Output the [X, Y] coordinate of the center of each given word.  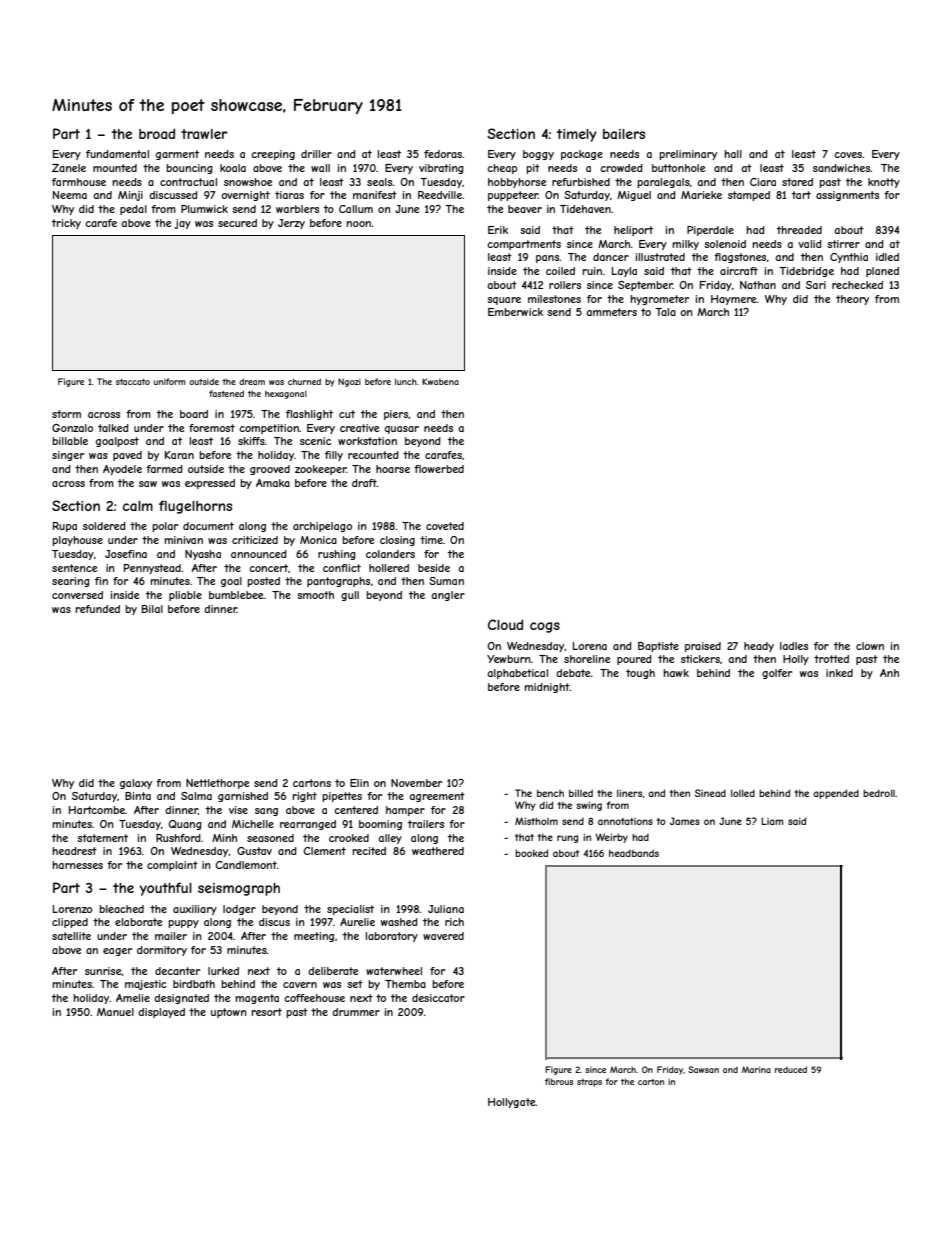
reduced [791, 1069]
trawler [204, 134]
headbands [634, 853]
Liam [772, 821]
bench [550, 793]
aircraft [739, 271]
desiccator [438, 998]
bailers [624, 134]
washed [399, 922]
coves [848, 155]
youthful [165, 889]
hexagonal [286, 394]
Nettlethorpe [217, 784]
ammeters [611, 312]
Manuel [115, 1012]
